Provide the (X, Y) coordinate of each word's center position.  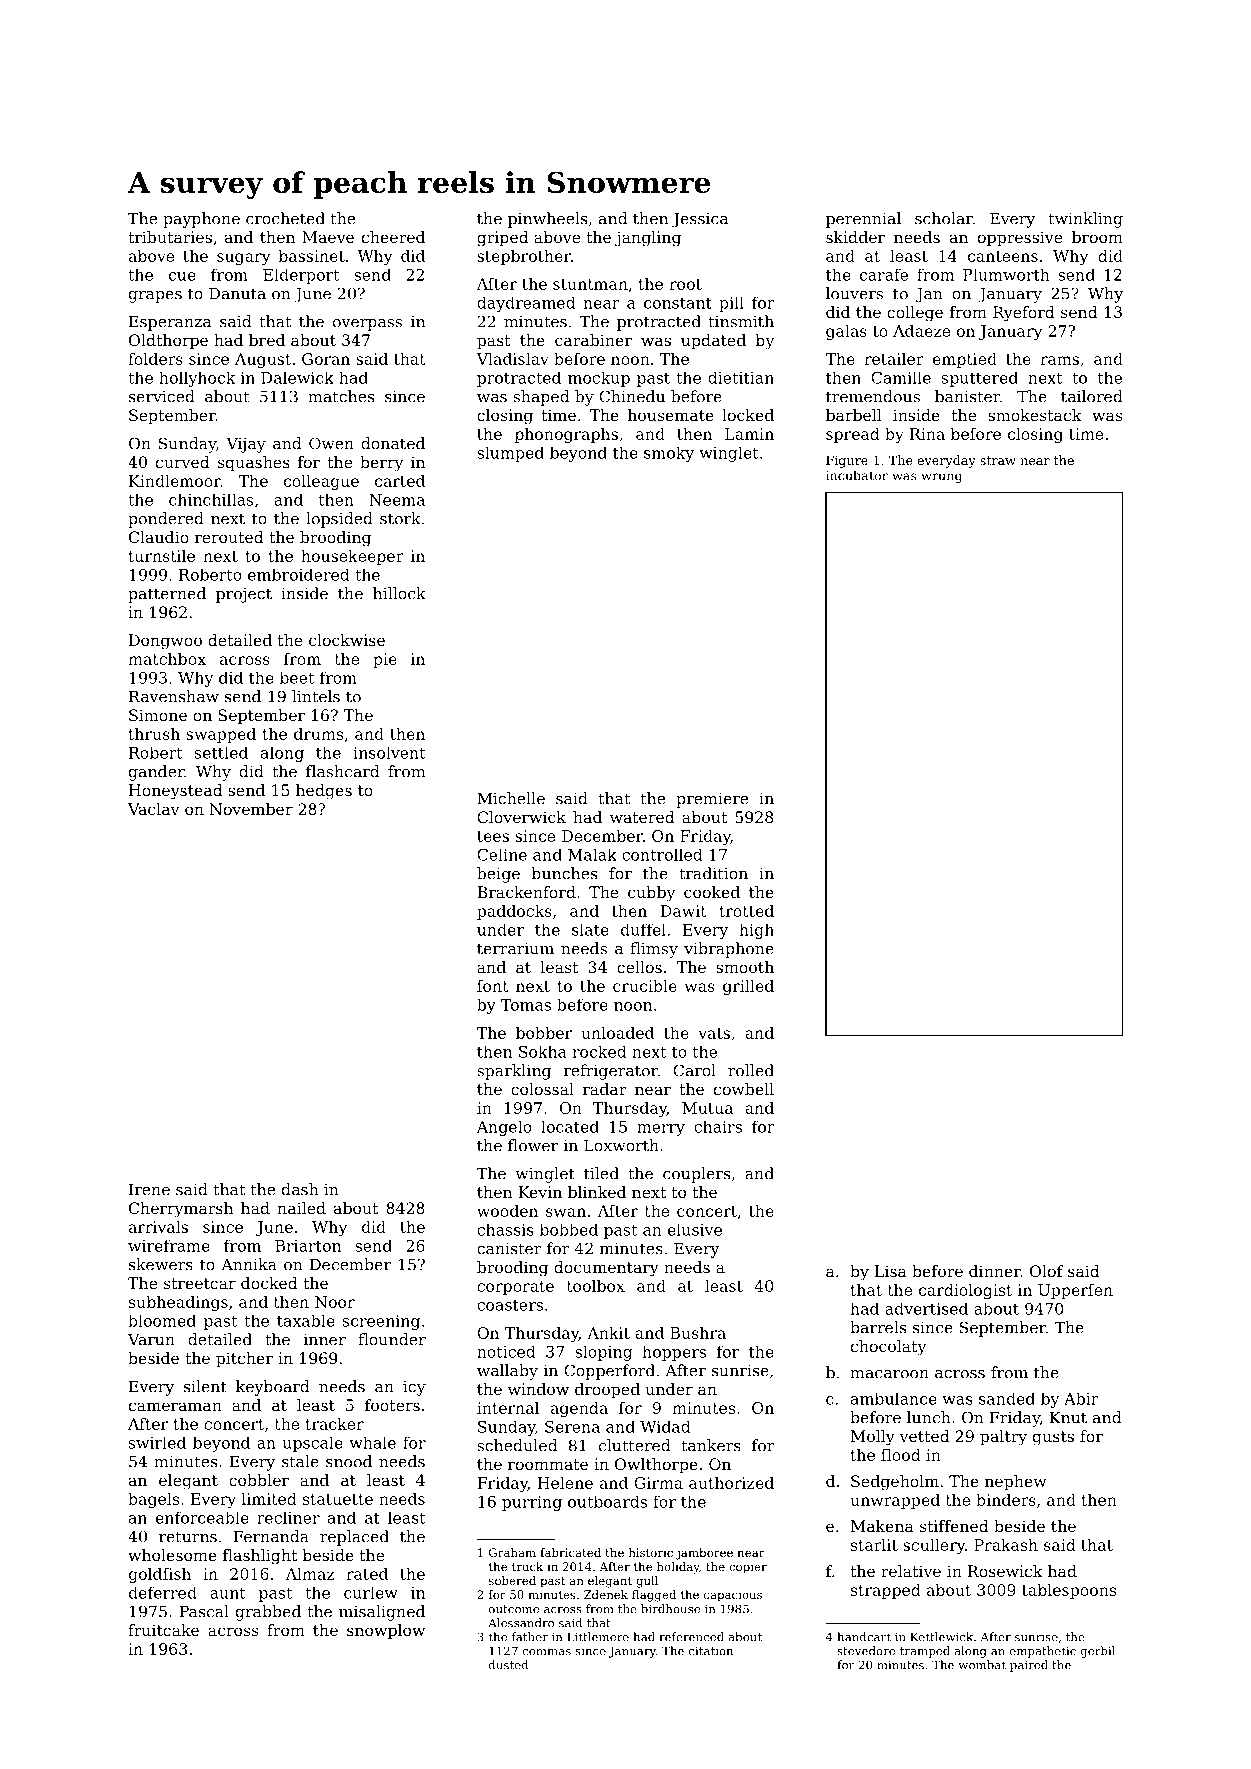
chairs (718, 1126)
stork (400, 518)
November (251, 809)
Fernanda (271, 1536)
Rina (927, 434)
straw (998, 460)
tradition (713, 873)
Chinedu (632, 396)
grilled (748, 987)
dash (300, 1189)
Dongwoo (165, 642)
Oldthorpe (168, 342)
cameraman (175, 1406)
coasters (510, 1305)
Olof (1047, 1271)
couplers (696, 1175)
